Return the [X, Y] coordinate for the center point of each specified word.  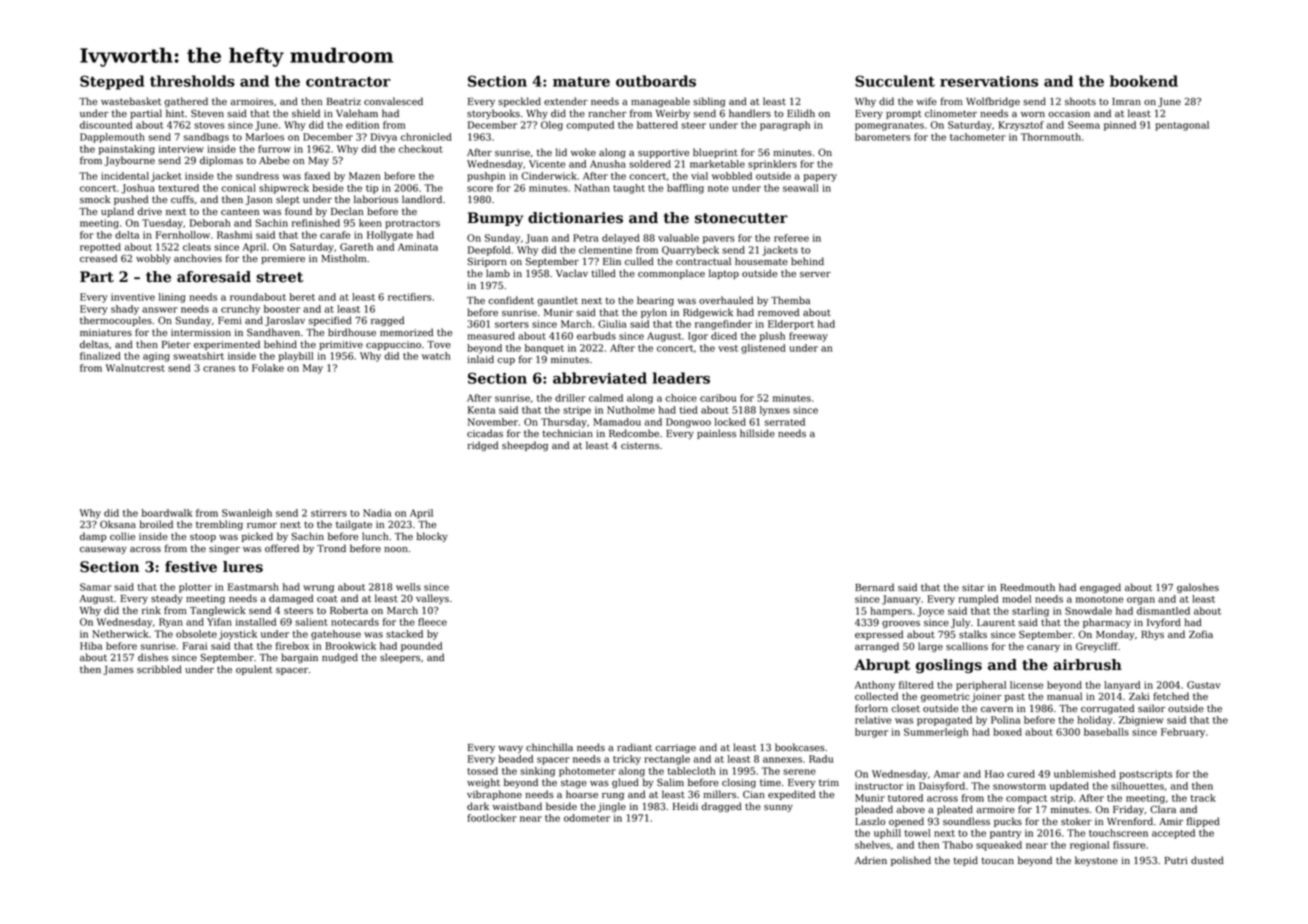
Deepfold [489, 251]
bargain [299, 658]
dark [478, 806]
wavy [510, 749]
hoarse [582, 794]
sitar [973, 587]
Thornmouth [1051, 137]
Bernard [874, 587]
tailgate [354, 525]
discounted [106, 125]
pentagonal [1182, 126]
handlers [750, 113]
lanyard [1122, 686]
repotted [100, 248]
